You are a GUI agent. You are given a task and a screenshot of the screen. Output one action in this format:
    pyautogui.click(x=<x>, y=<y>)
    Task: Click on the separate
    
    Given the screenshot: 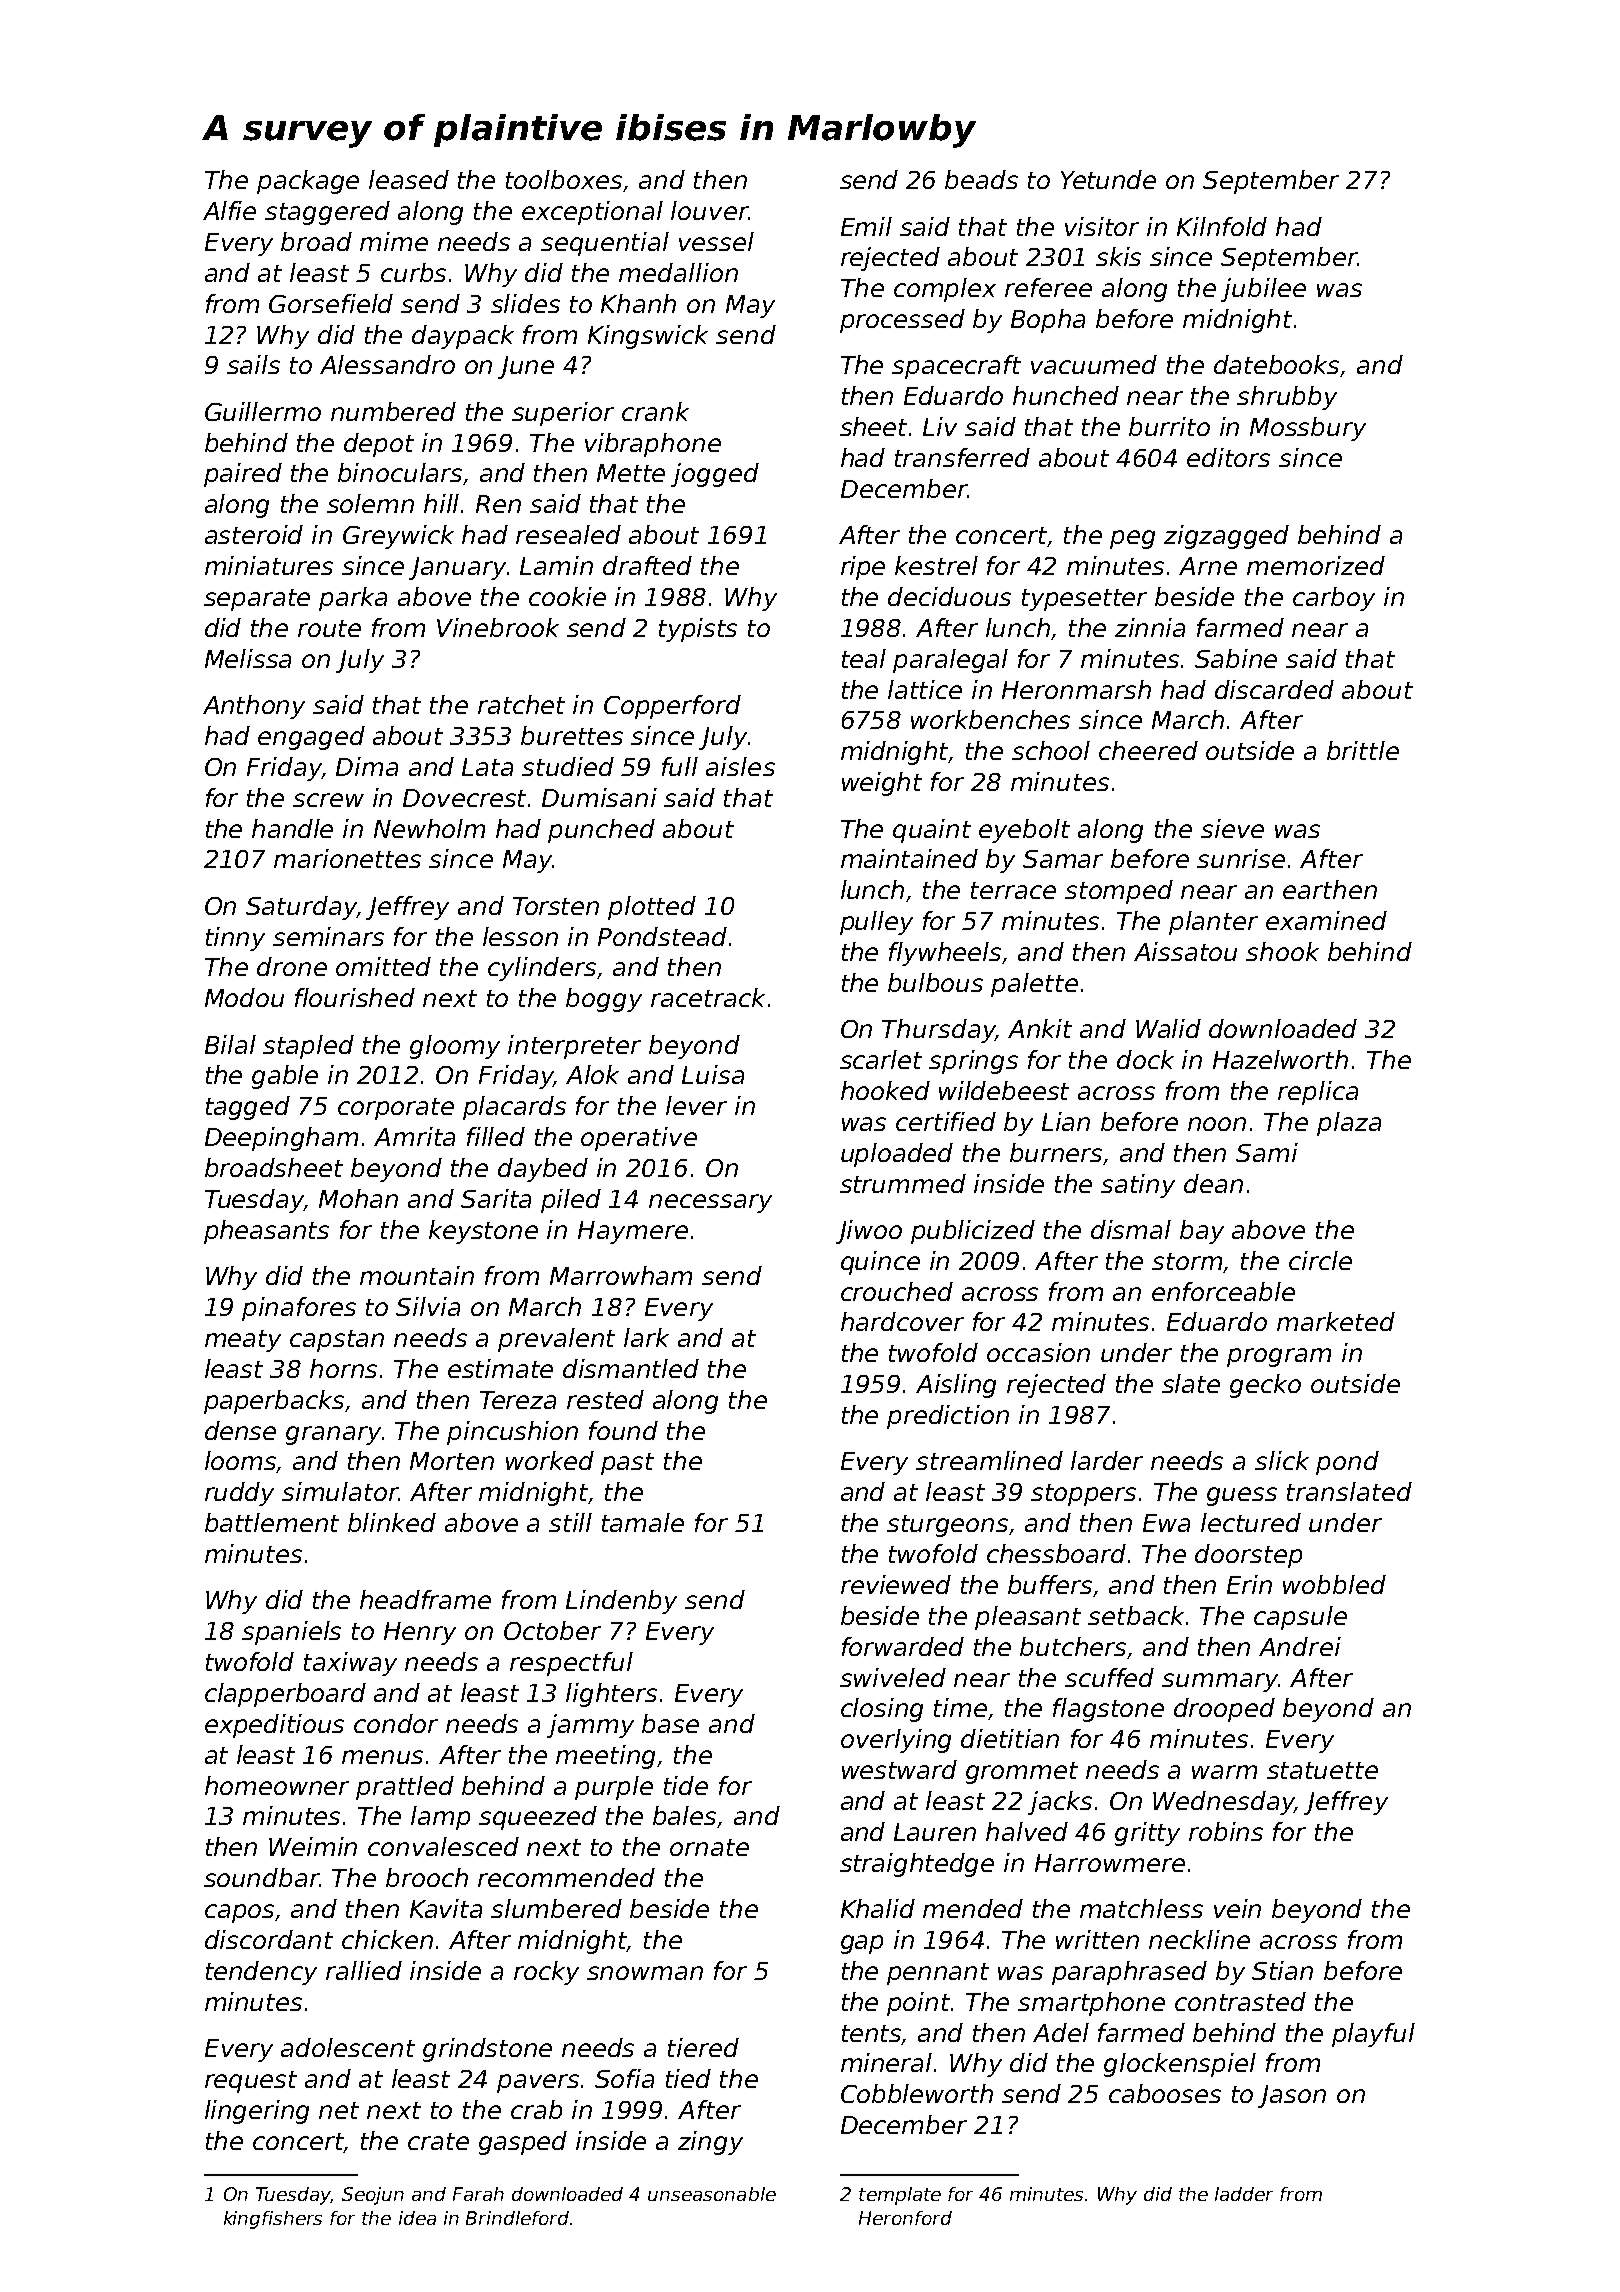 What is the action you would take?
    pyautogui.click(x=257, y=600)
